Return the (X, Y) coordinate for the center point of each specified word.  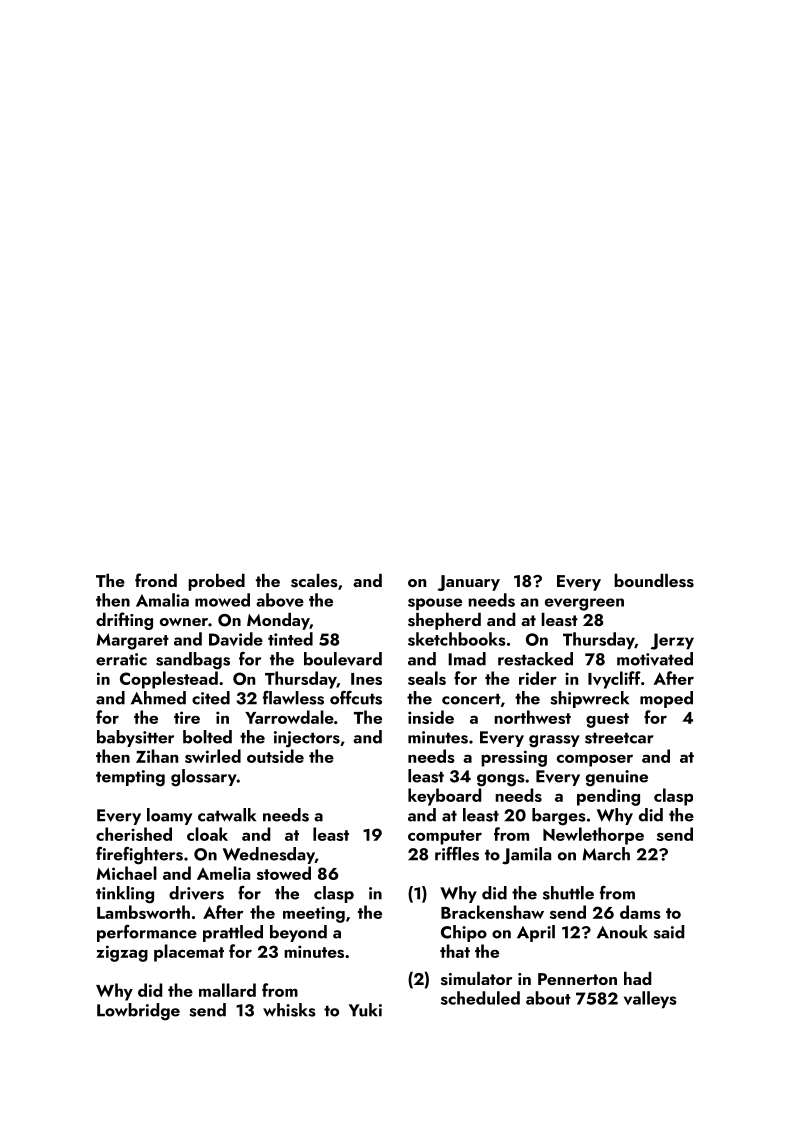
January (469, 583)
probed (216, 582)
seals (427, 678)
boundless (654, 581)
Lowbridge (138, 1012)
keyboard (444, 797)
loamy (169, 816)
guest (607, 720)
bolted (207, 737)
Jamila (526, 856)
